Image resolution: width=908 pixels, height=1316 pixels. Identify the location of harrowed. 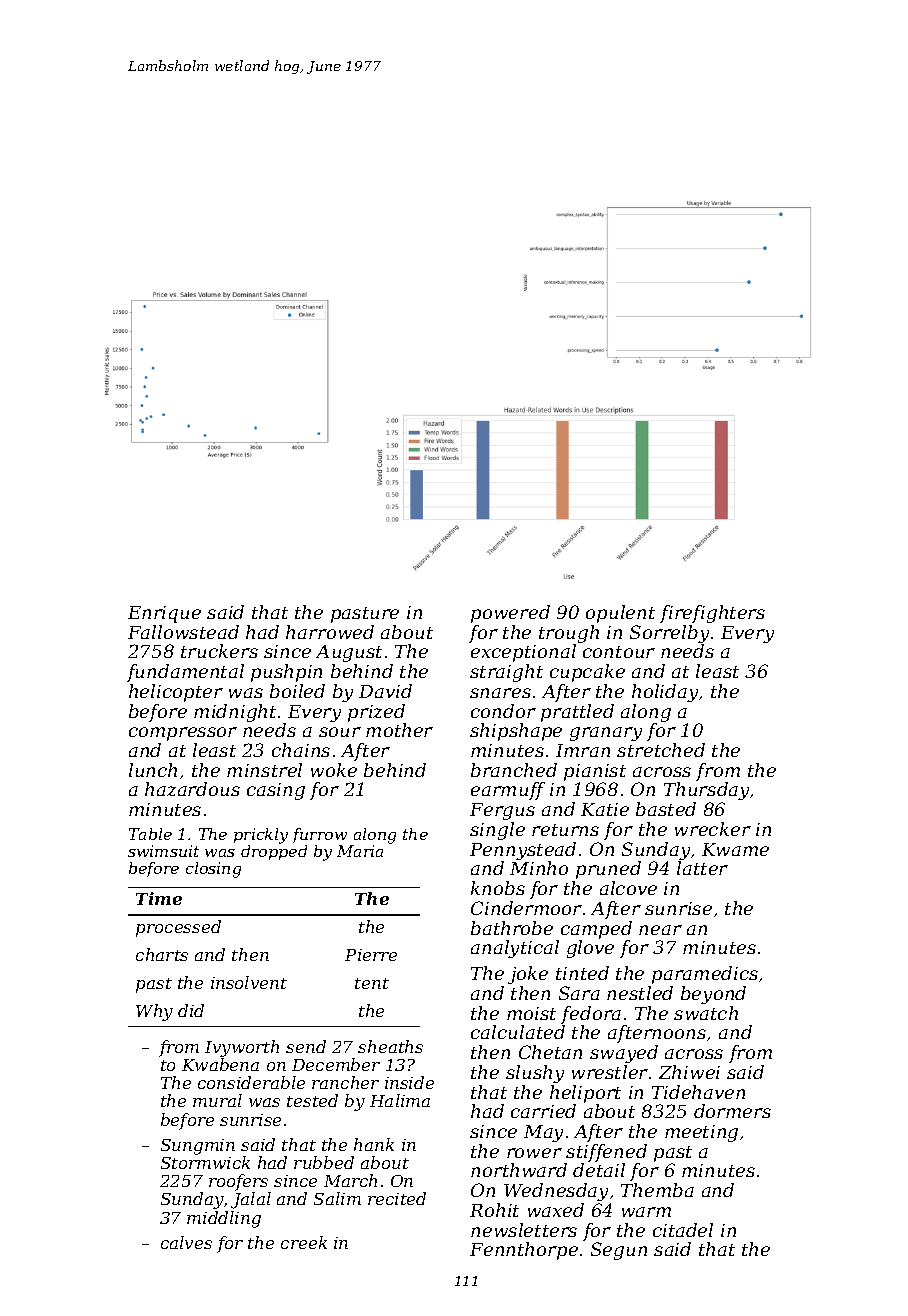
(330, 632).
